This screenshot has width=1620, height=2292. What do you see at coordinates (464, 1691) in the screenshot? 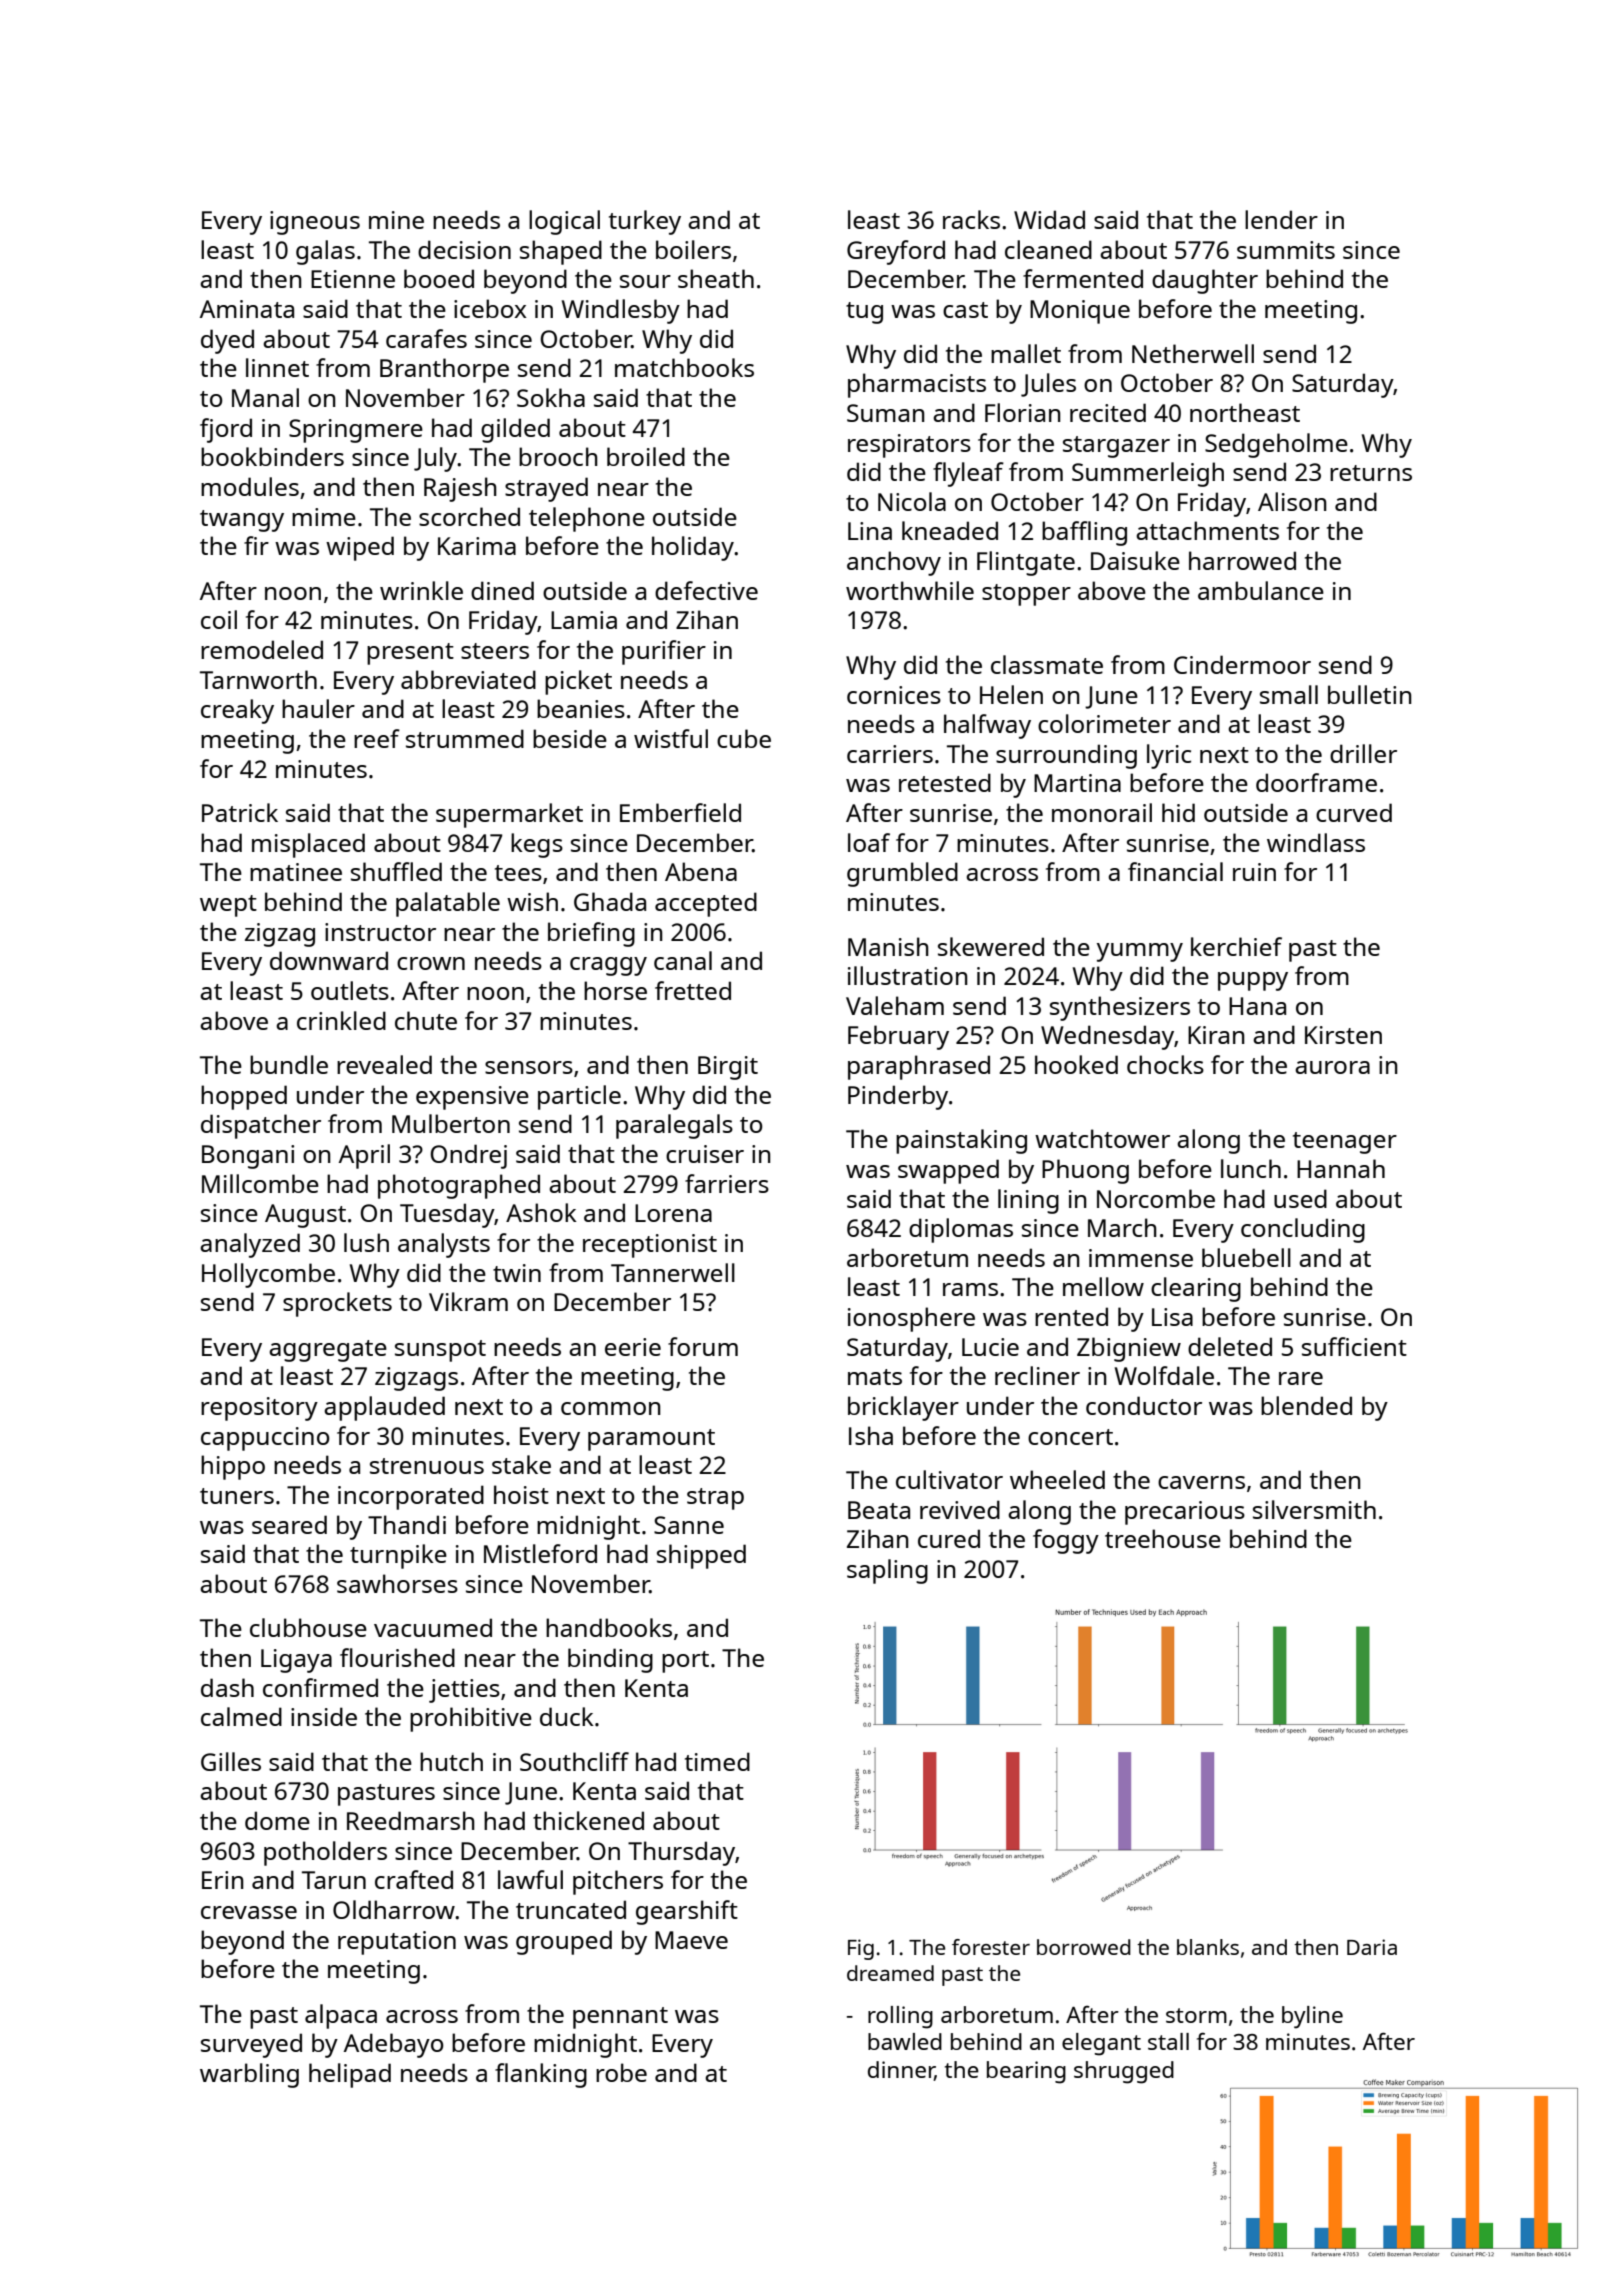
I see `jetties` at bounding box center [464, 1691].
